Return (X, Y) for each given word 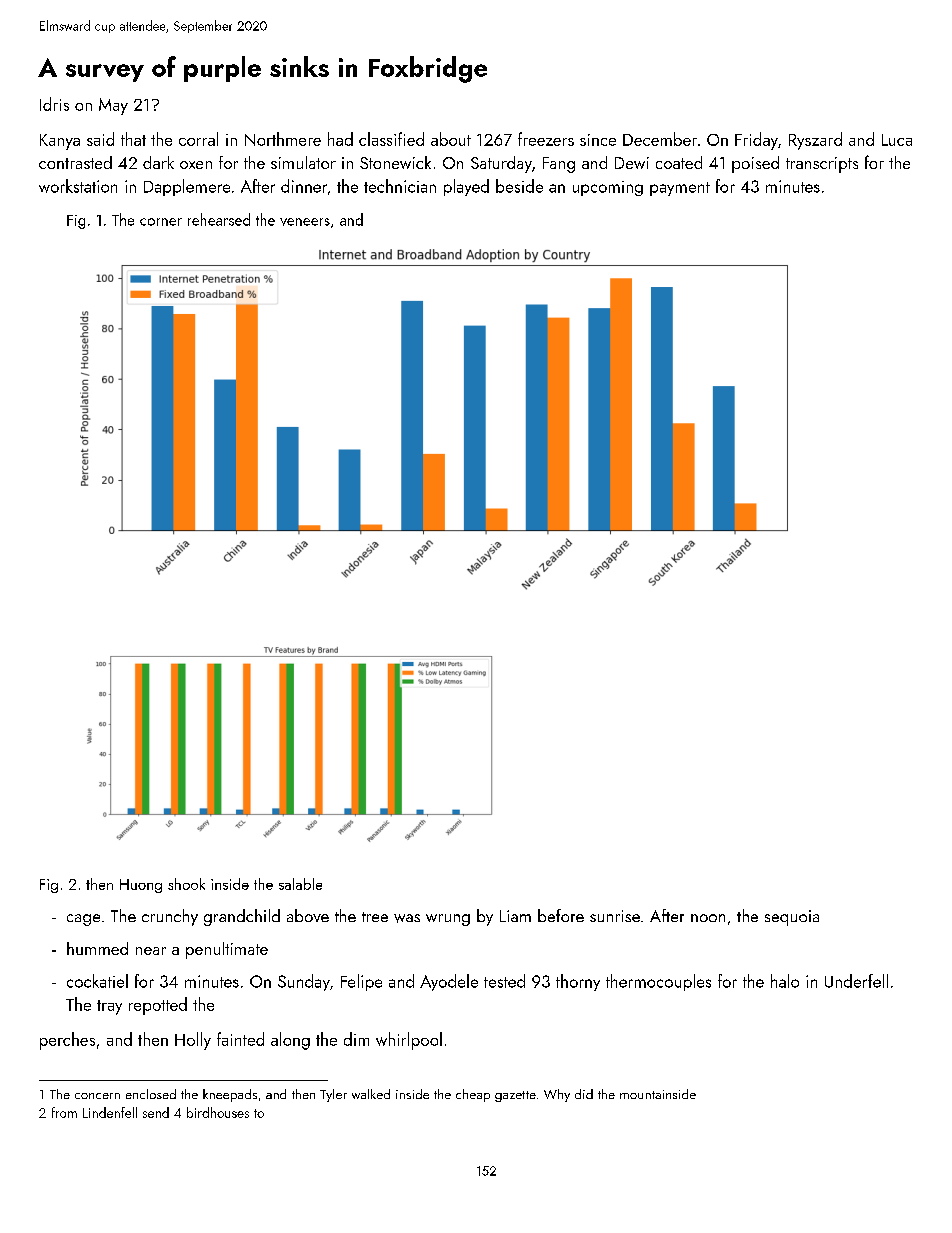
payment (680, 189)
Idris (54, 104)
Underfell (856, 981)
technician (400, 186)
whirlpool (409, 1041)
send (156, 1112)
